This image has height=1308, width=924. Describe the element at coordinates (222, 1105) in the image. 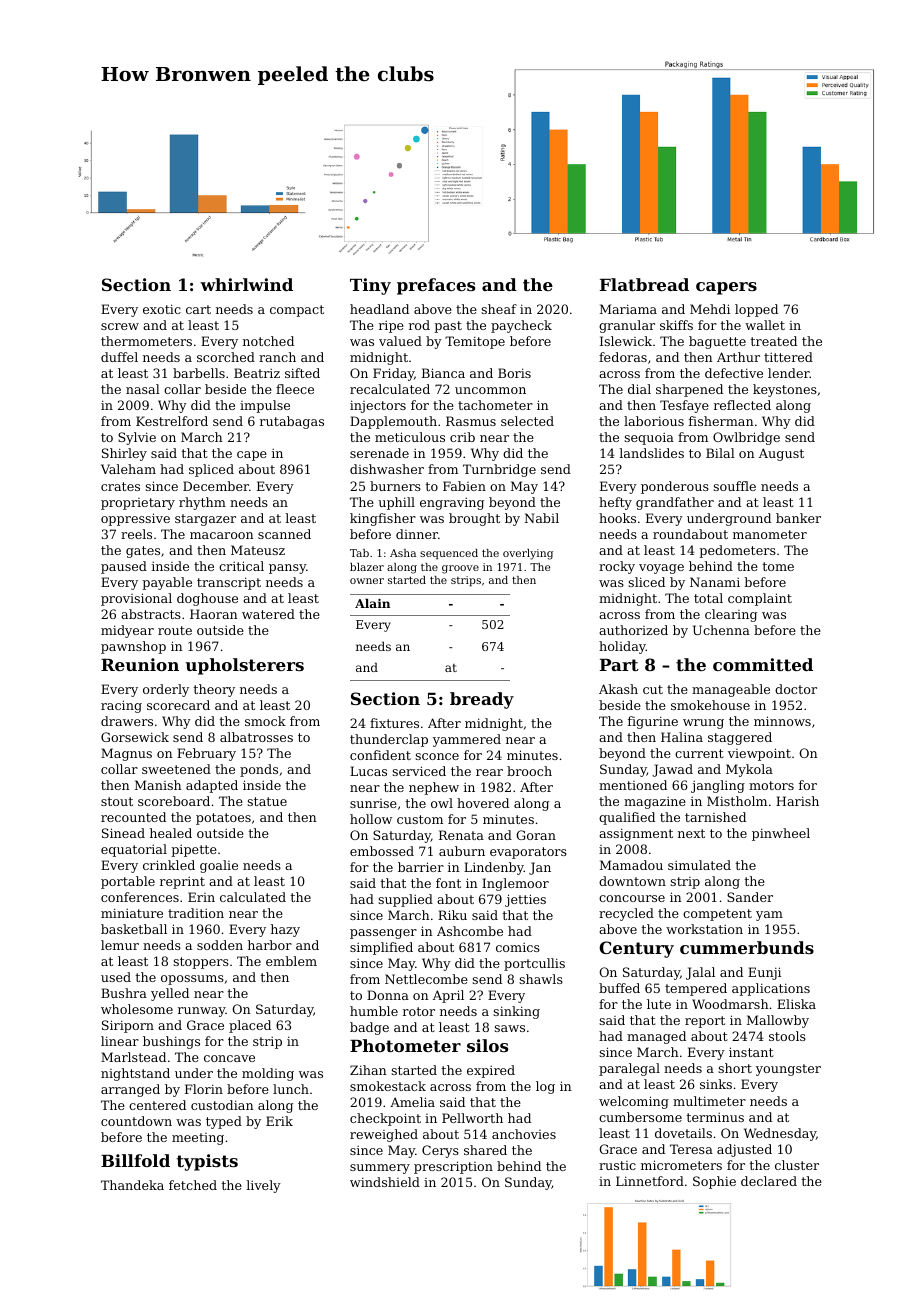

I see `custodian` at that location.
